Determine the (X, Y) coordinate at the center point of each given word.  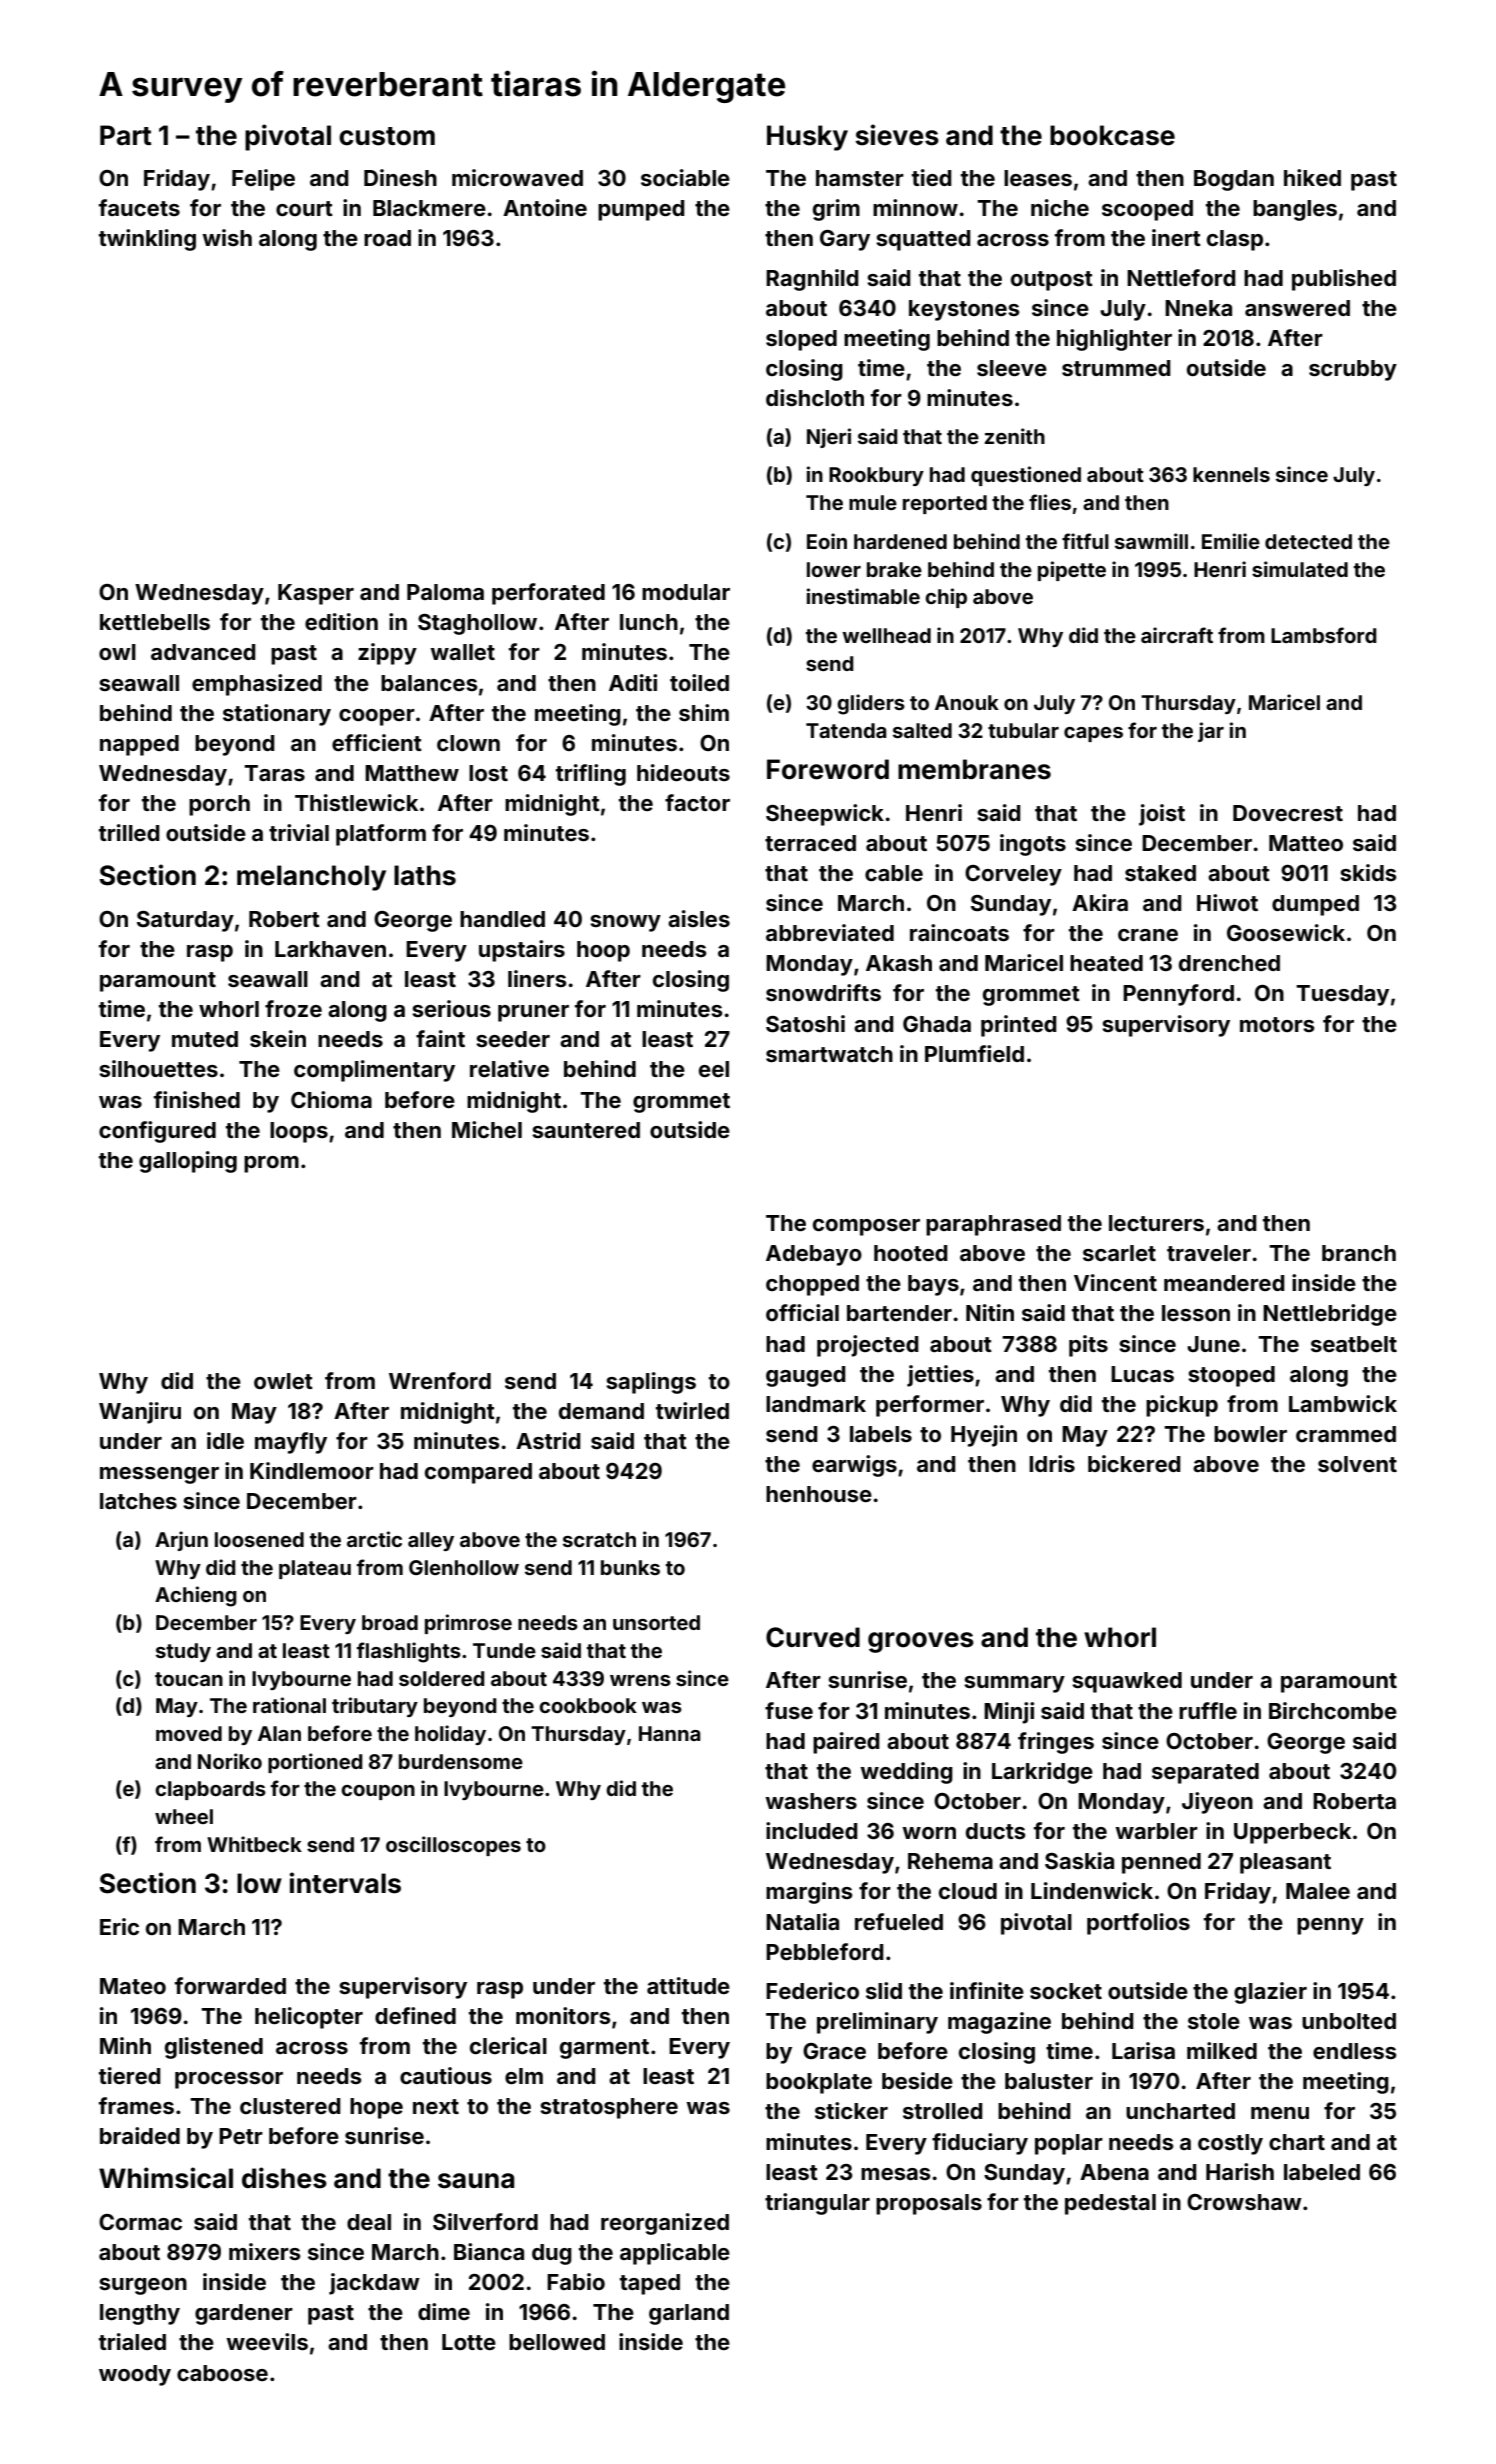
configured (157, 1132)
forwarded (230, 1985)
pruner (533, 1013)
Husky (807, 138)
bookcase (1112, 135)
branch (1359, 1253)
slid (884, 1990)
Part (126, 135)
